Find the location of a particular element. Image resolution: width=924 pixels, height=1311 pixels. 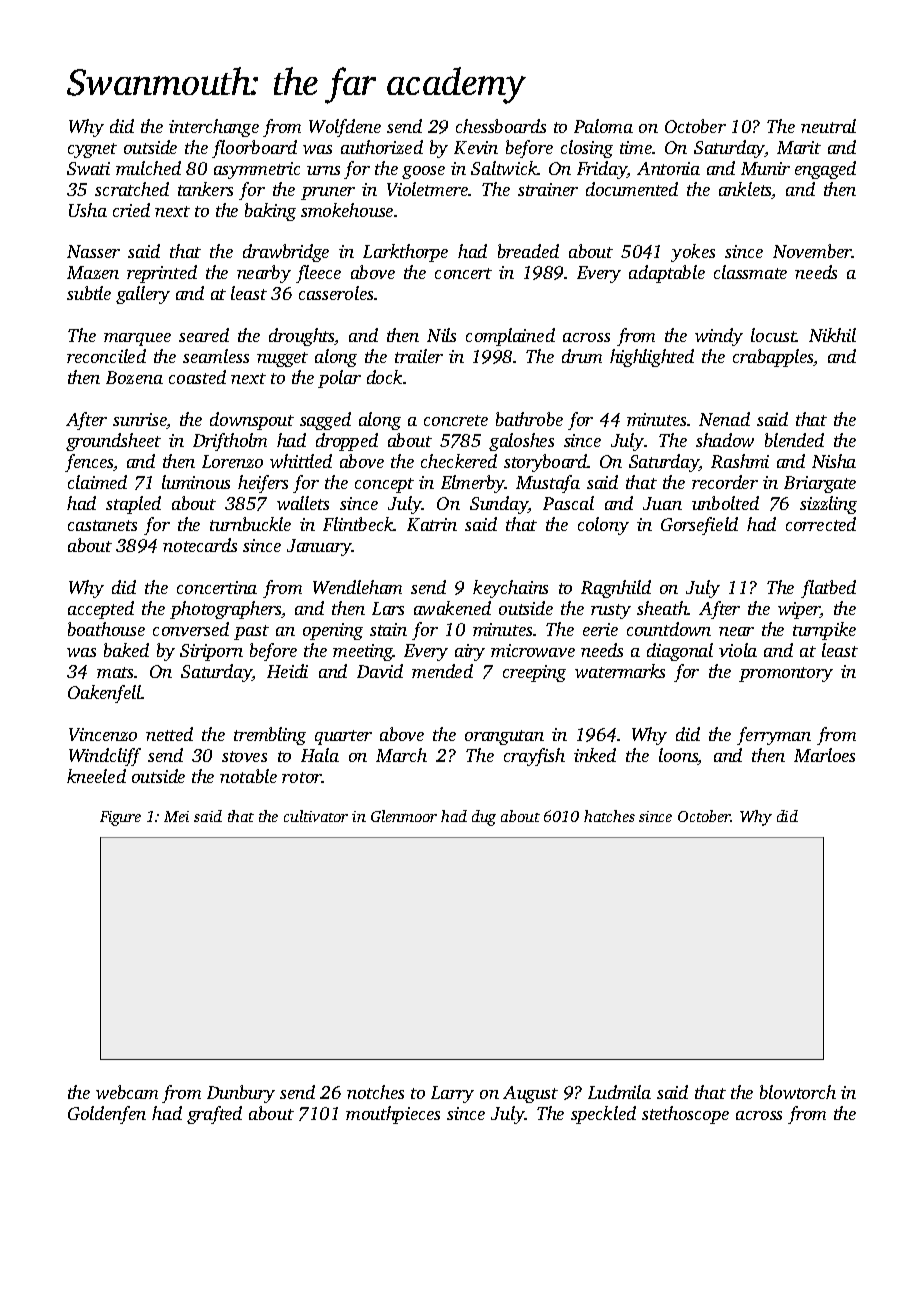

storyboard is located at coordinates (546, 463).
